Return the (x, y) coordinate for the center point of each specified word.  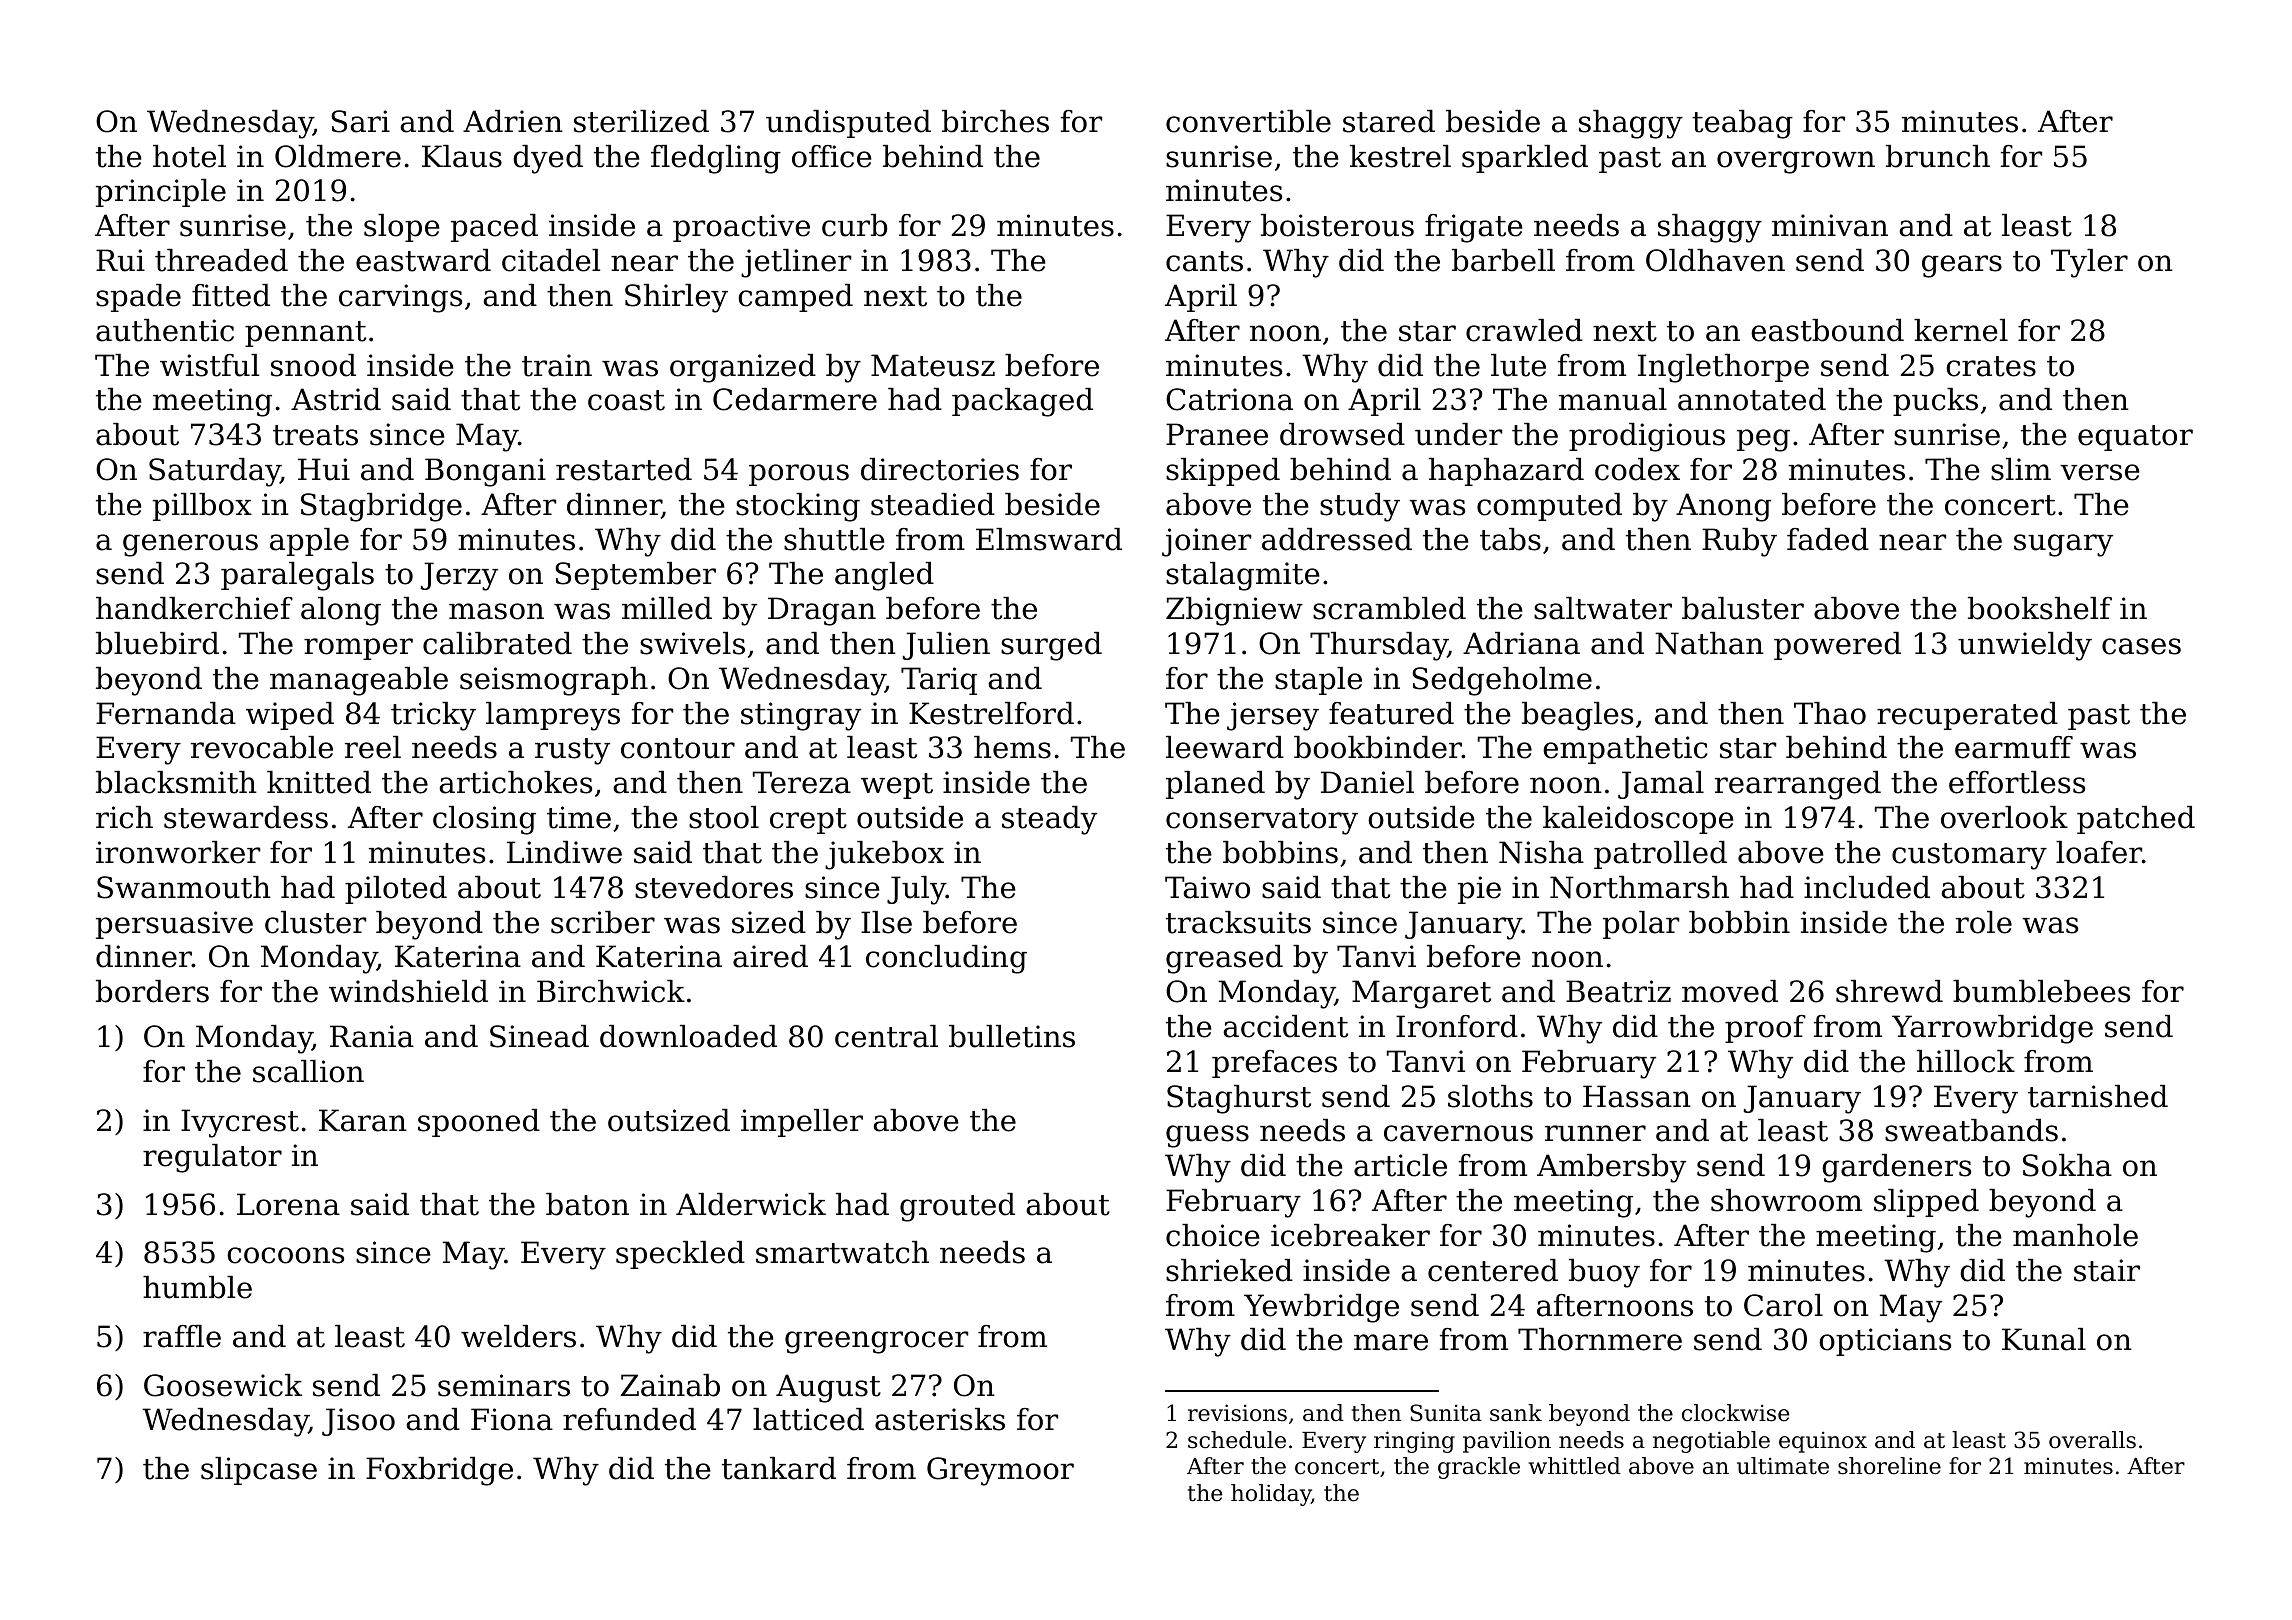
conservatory (1262, 821)
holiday (1271, 1495)
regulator (212, 1158)
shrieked (1229, 1270)
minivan (1830, 225)
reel (373, 747)
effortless (2017, 782)
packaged (1022, 402)
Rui (120, 260)
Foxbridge (439, 1471)
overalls (2092, 1440)
